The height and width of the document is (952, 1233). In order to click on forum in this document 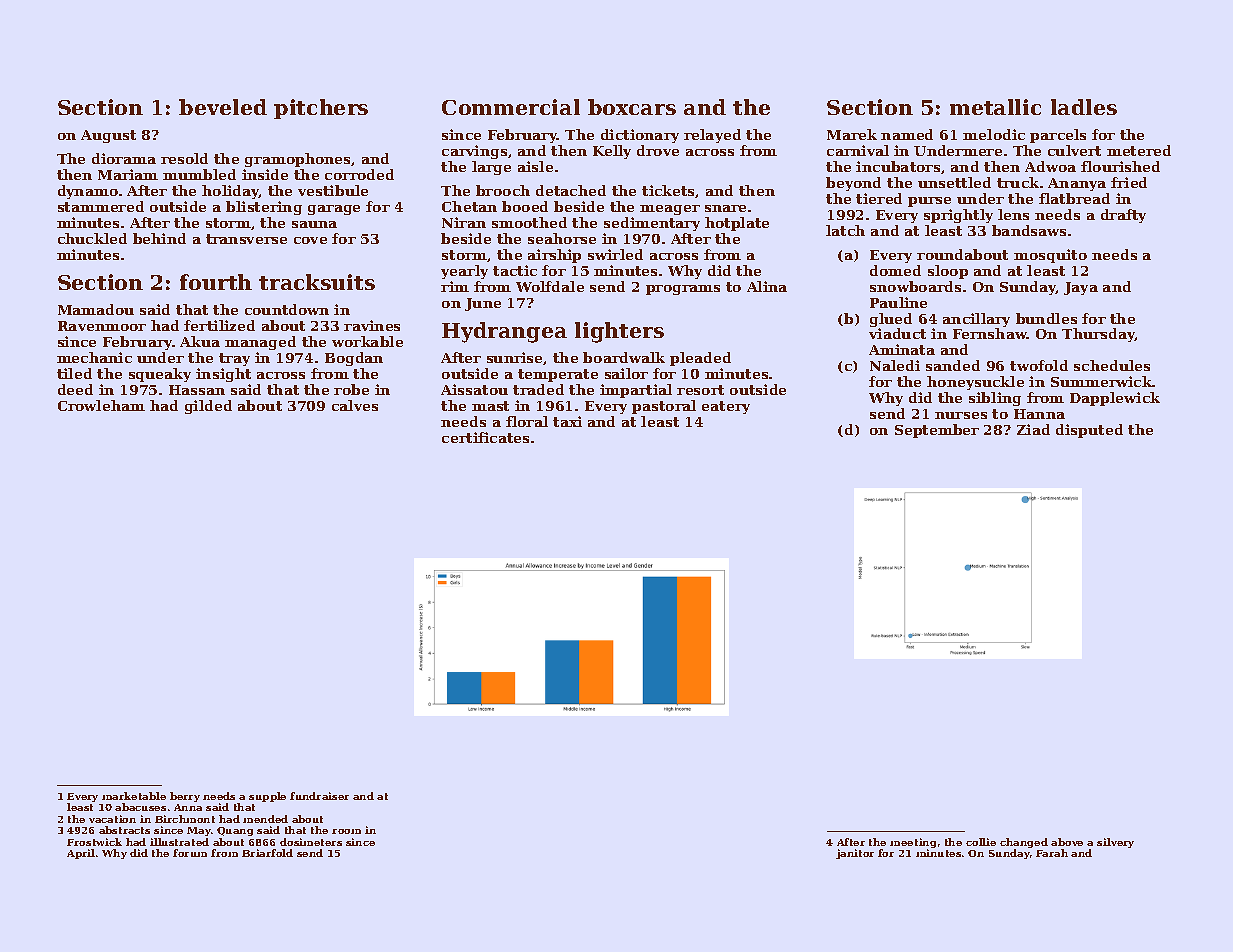, I will do `click(190, 853)`.
